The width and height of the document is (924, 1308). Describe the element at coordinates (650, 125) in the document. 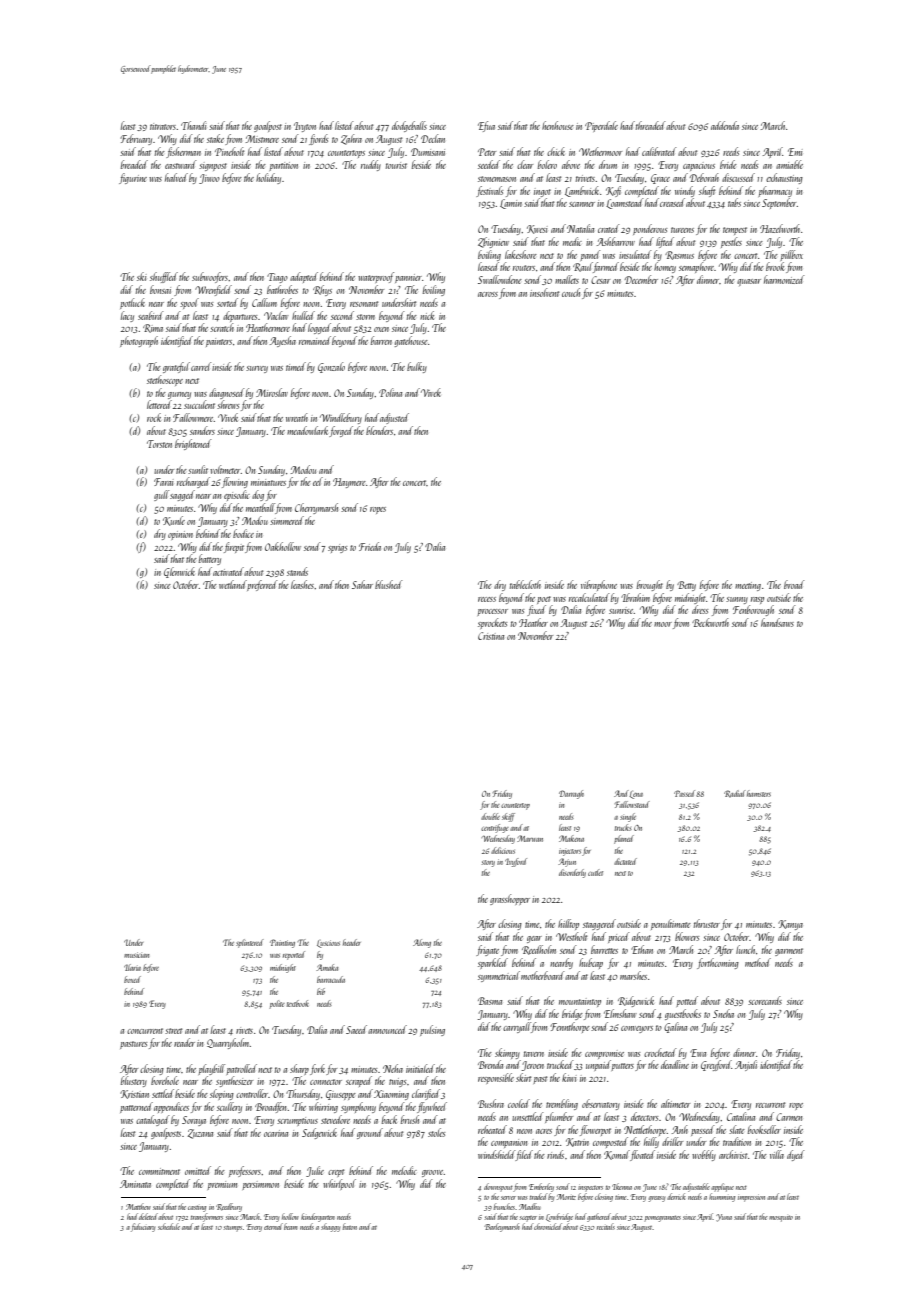

I see `threaded` at that location.
